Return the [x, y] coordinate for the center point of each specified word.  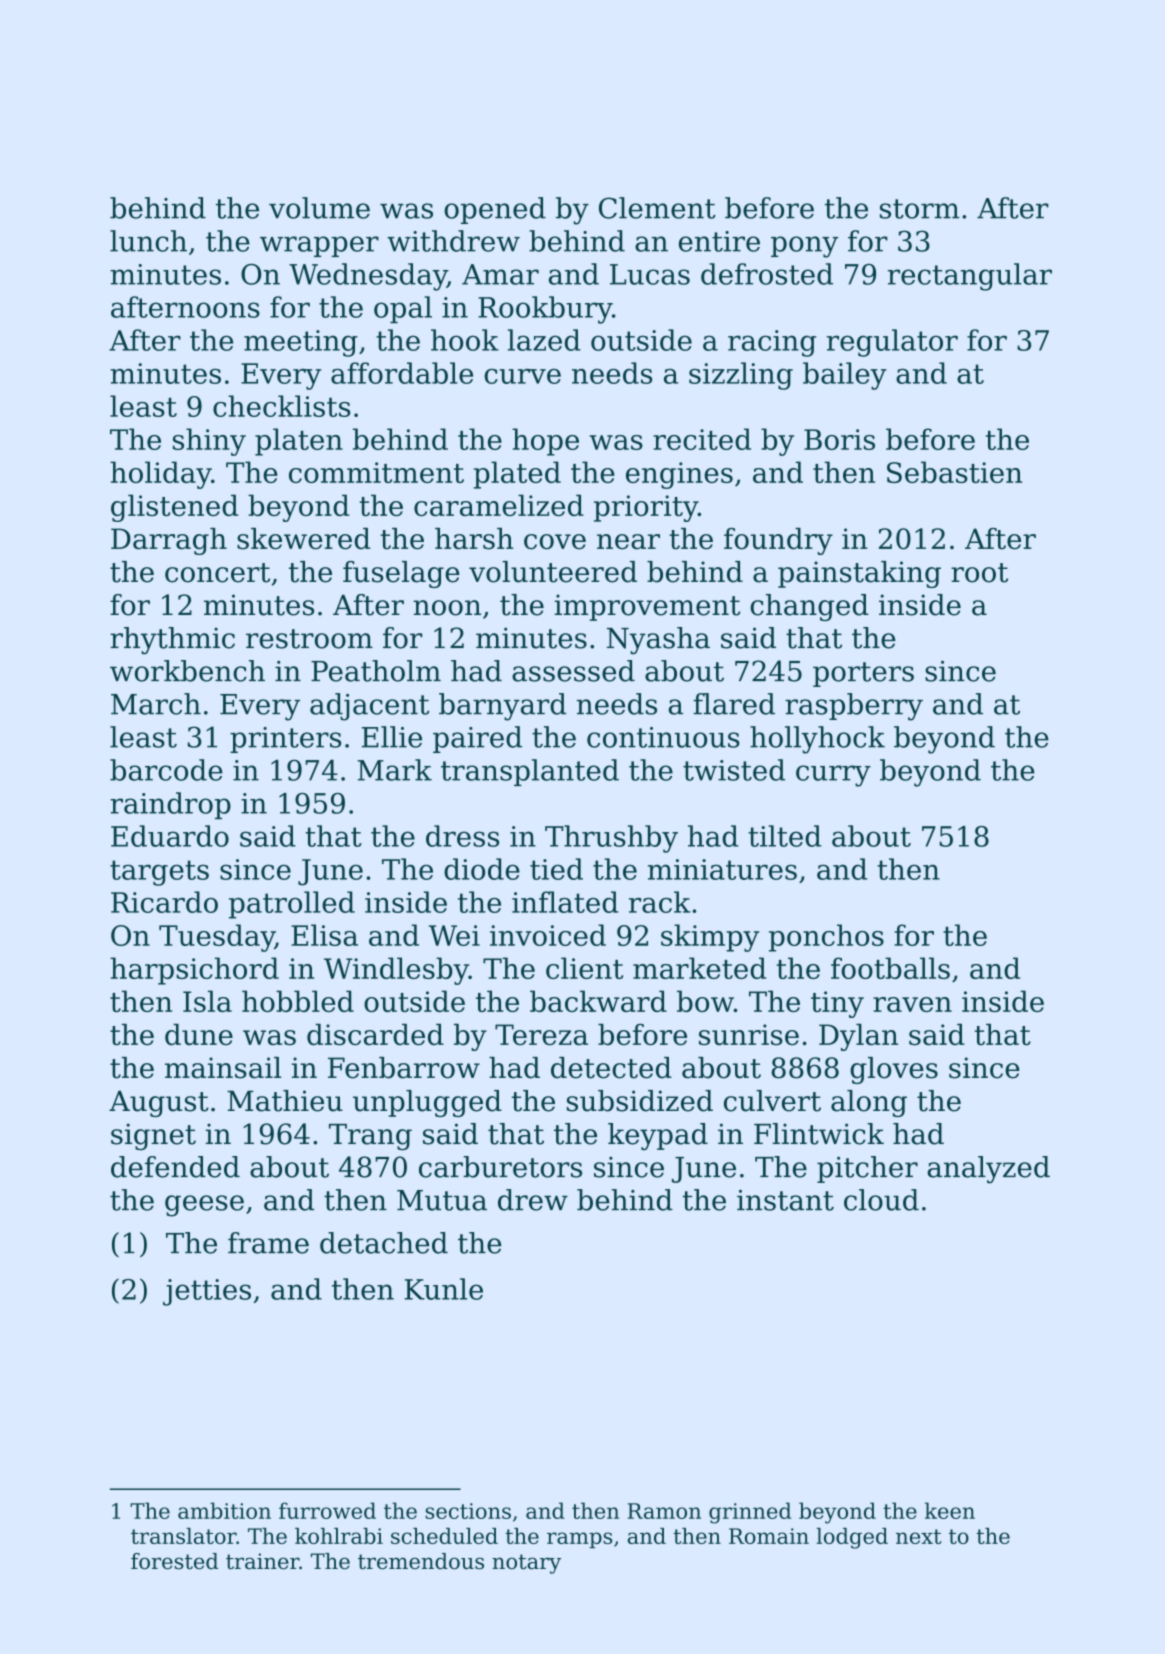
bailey [845, 376]
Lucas [650, 274]
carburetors [500, 1167]
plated [517, 475]
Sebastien [954, 472]
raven [912, 1004]
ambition [224, 1510]
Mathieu [285, 1101]
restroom [309, 639]
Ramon [664, 1511]
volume [319, 208]
